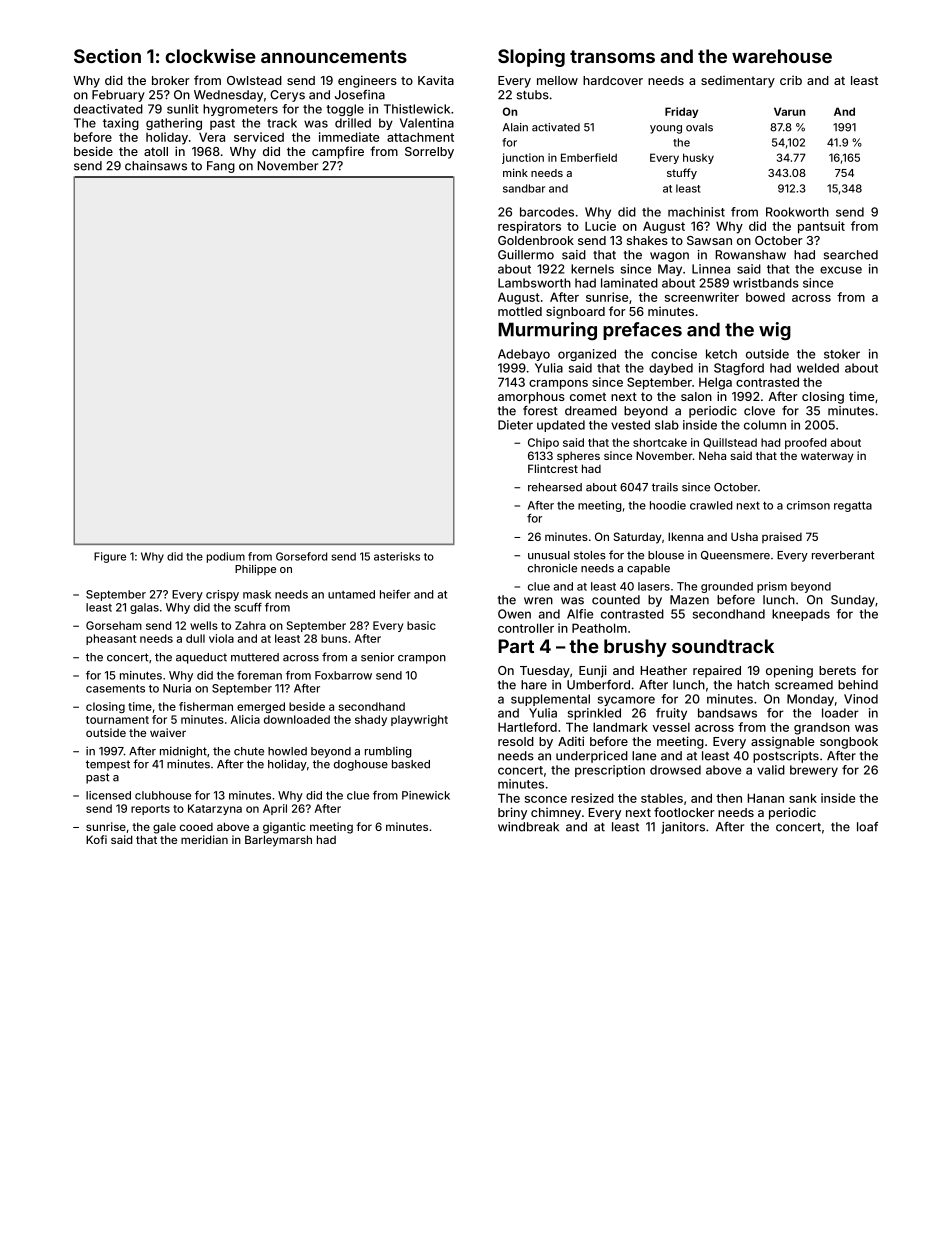 This screenshot has height=1233, width=952. Describe the element at coordinates (853, 601) in the screenshot. I see `Sunday` at that location.
